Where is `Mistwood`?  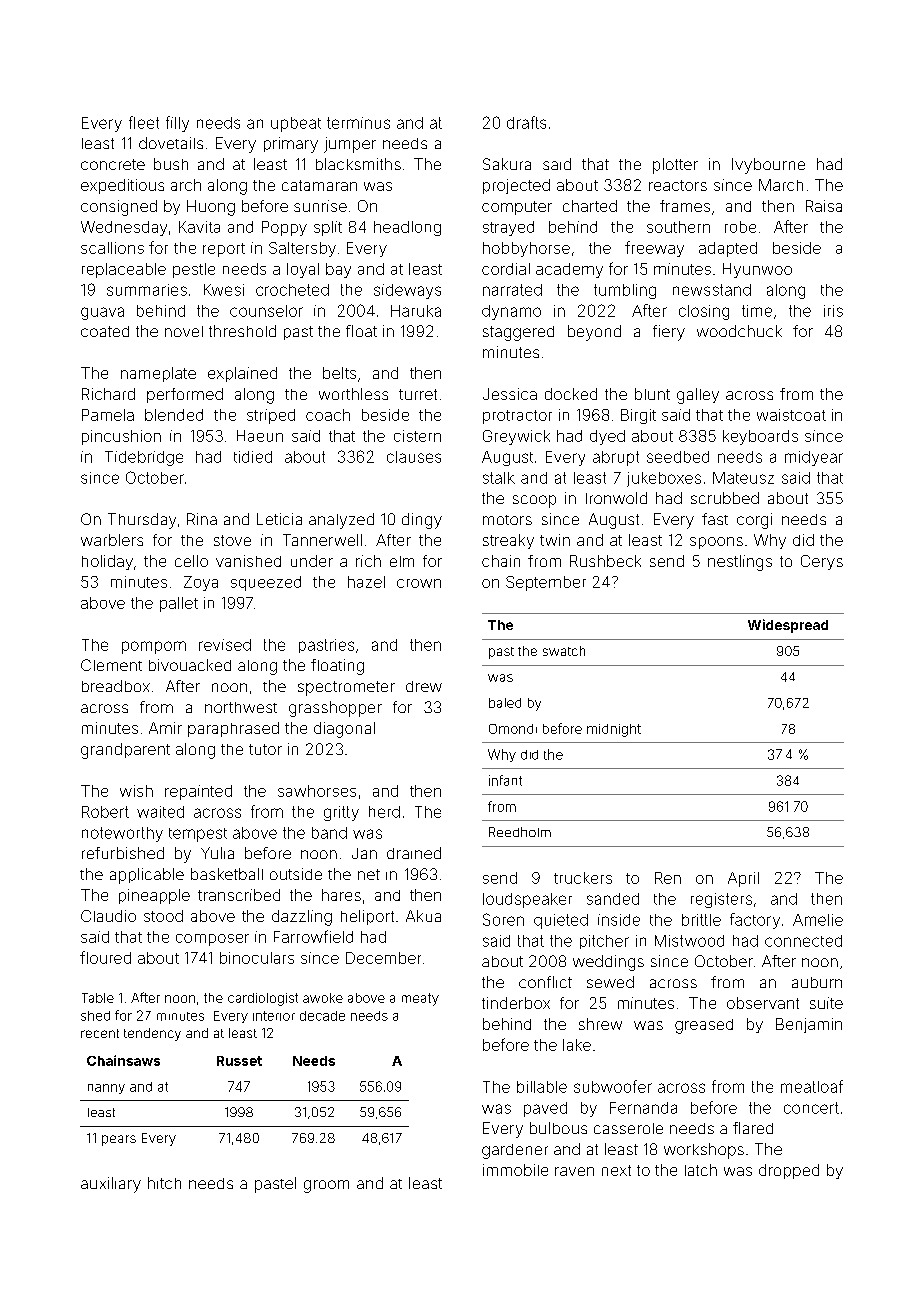 Mistwood is located at coordinates (689, 941).
